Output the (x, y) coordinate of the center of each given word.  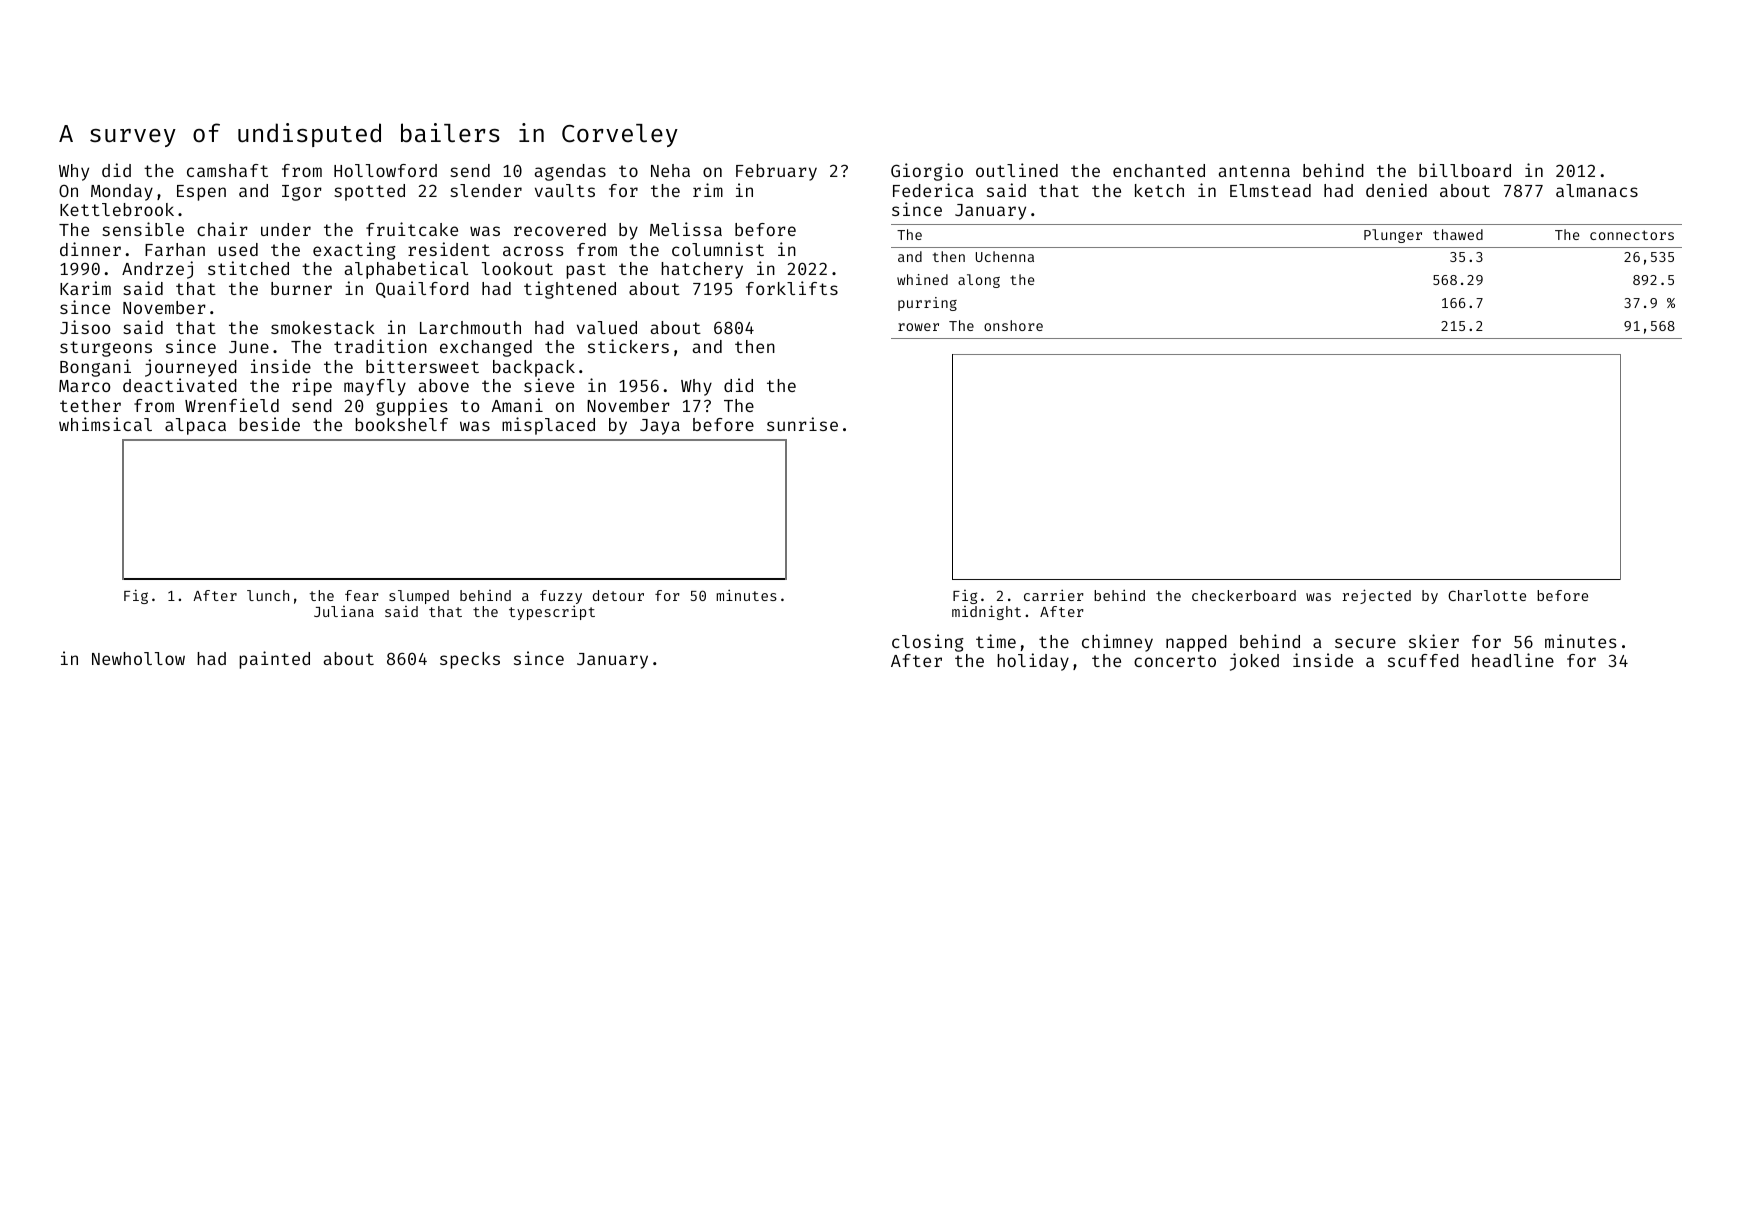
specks (470, 660)
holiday (1033, 662)
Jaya (660, 427)
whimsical (105, 424)
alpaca (195, 426)
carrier (1053, 595)
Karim (85, 288)
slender (486, 190)
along (979, 281)
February (776, 172)
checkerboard (1244, 595)
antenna (1254, 171)
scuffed (1423, 660)
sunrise (802, 424)
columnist (718, 249)
